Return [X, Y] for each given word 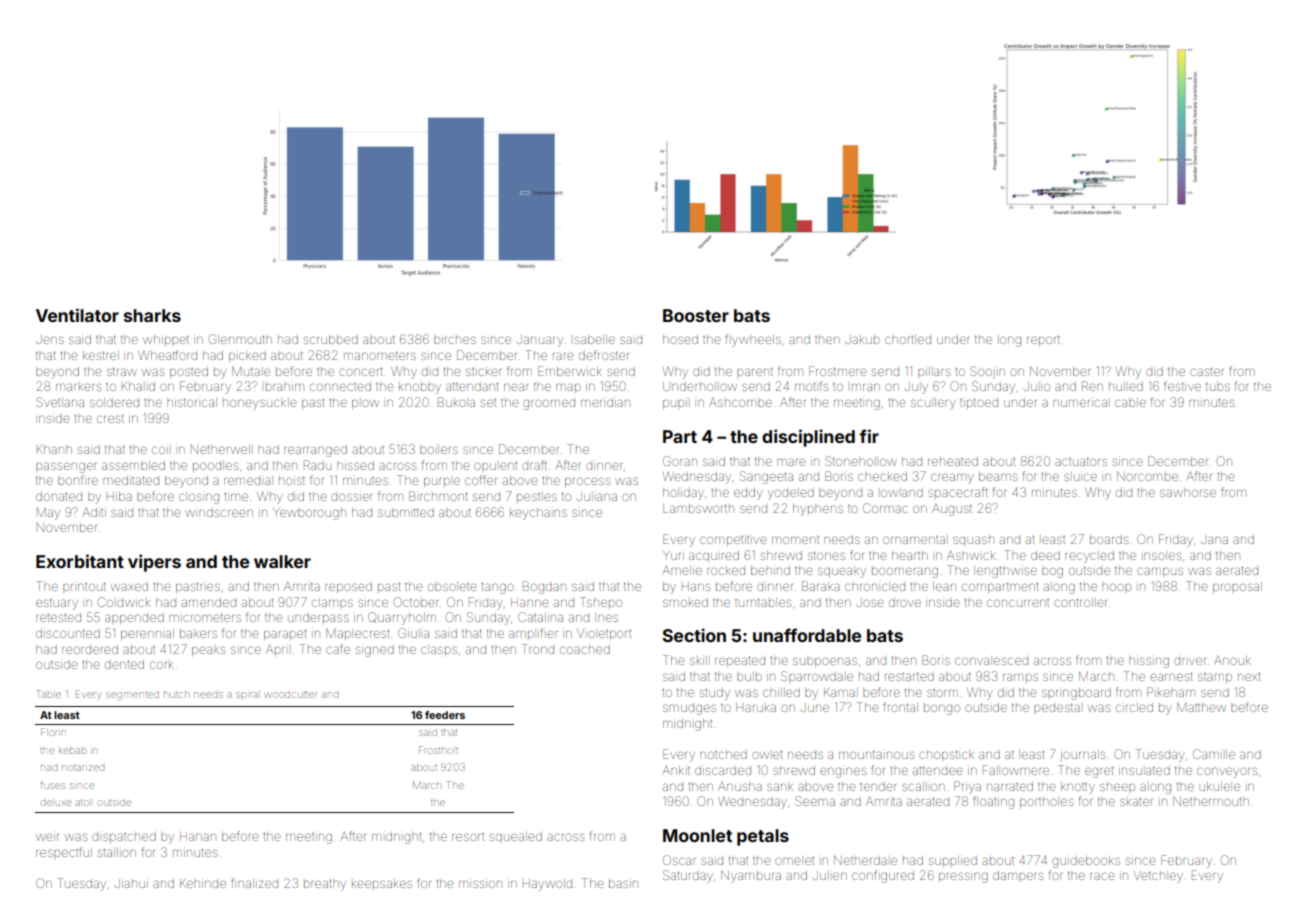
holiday [683, 494]
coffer [481, 480]
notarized [83, 768]
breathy [325, 885]
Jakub [862, 339]
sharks [152, 315]
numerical [1080, 403]
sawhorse [1188, 493]
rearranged [315, 451]
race [1102, 876]
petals [763, 837]
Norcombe [1147, 476]
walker [282, 561]
